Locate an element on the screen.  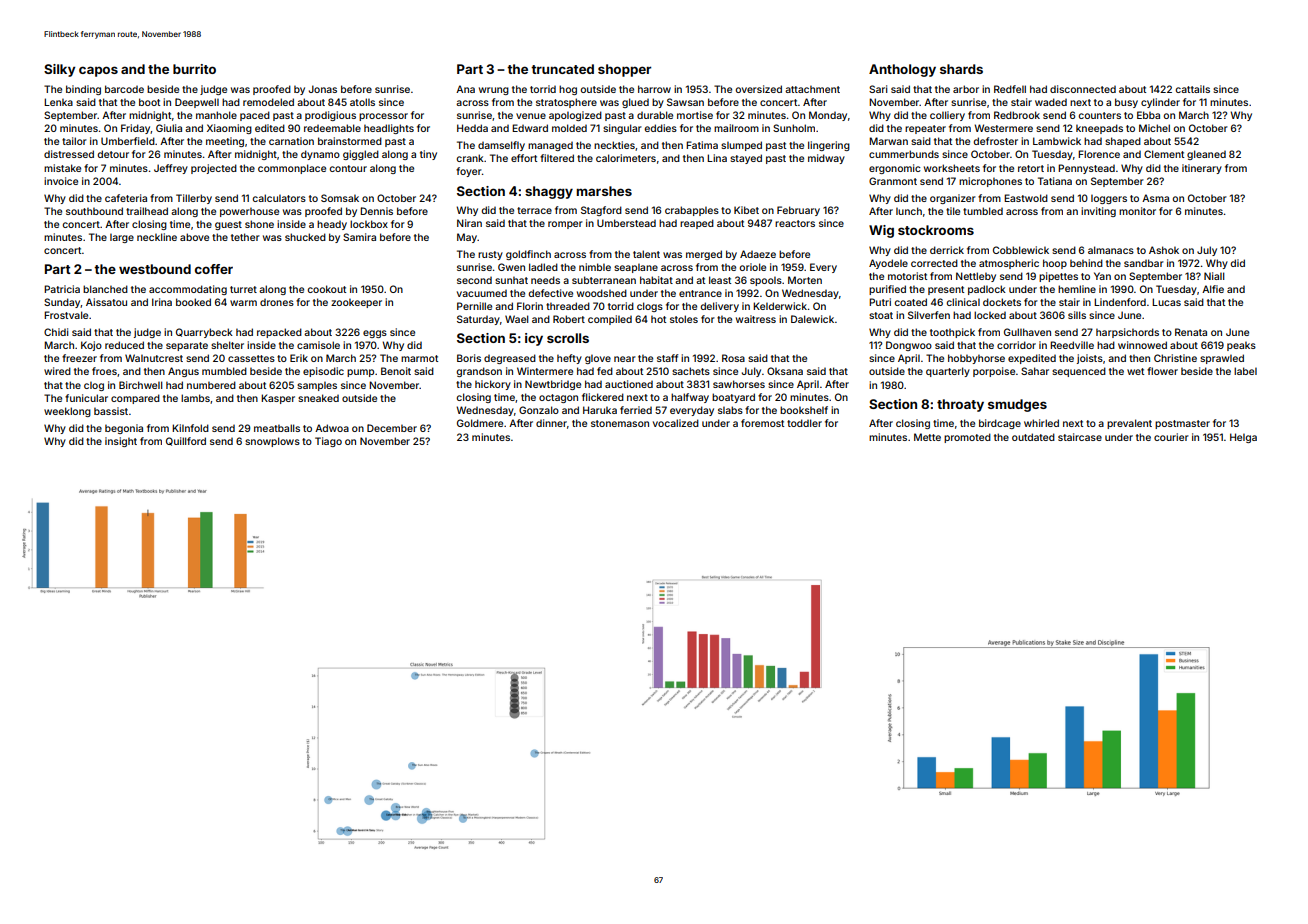
sills is located at coordinates (1077, 315).
